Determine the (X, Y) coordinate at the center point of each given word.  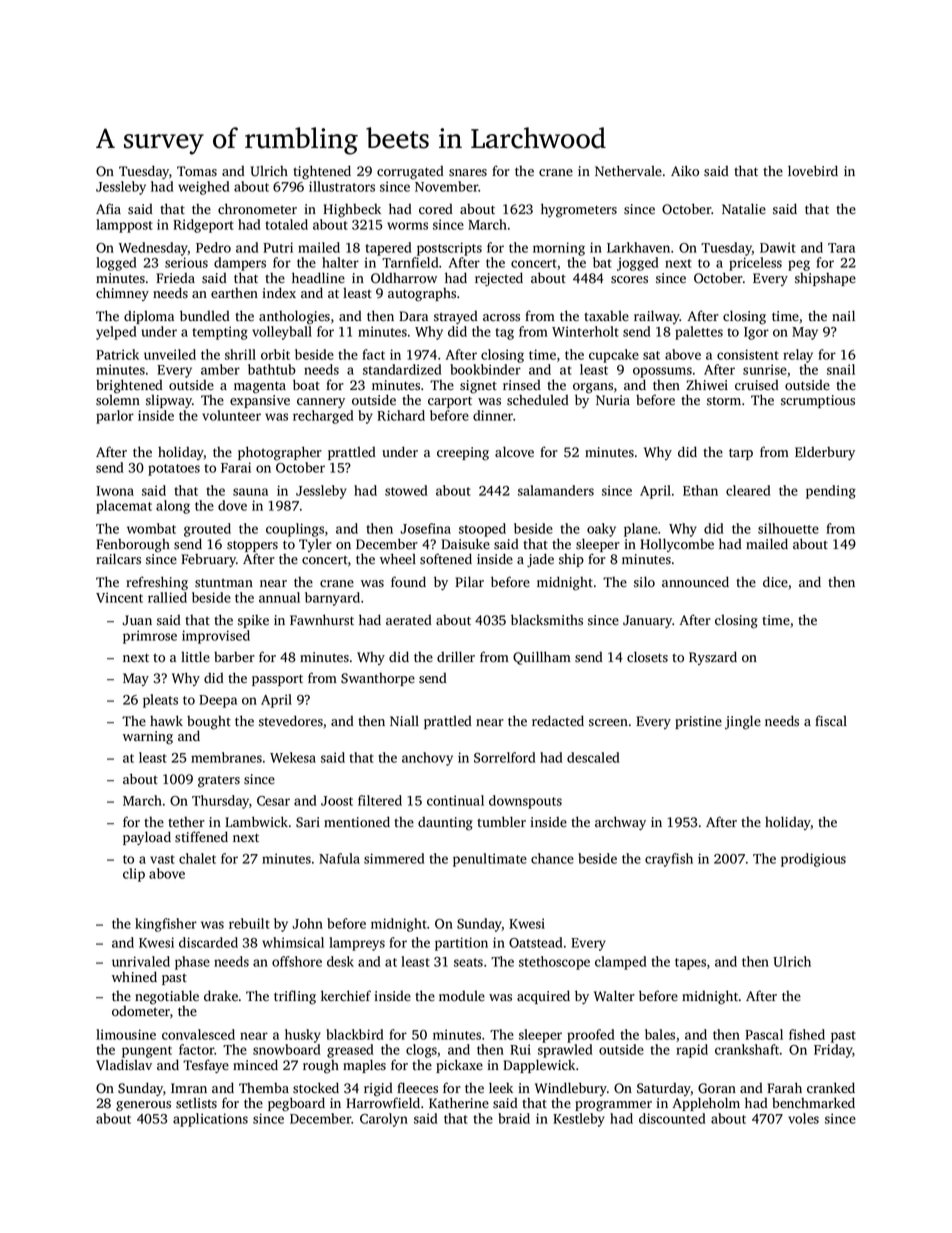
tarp (741, 454)
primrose (150, 637)
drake (221, 995)
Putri (278, 247)
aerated (408, 620)
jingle (743, 722)
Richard (401, 415)
